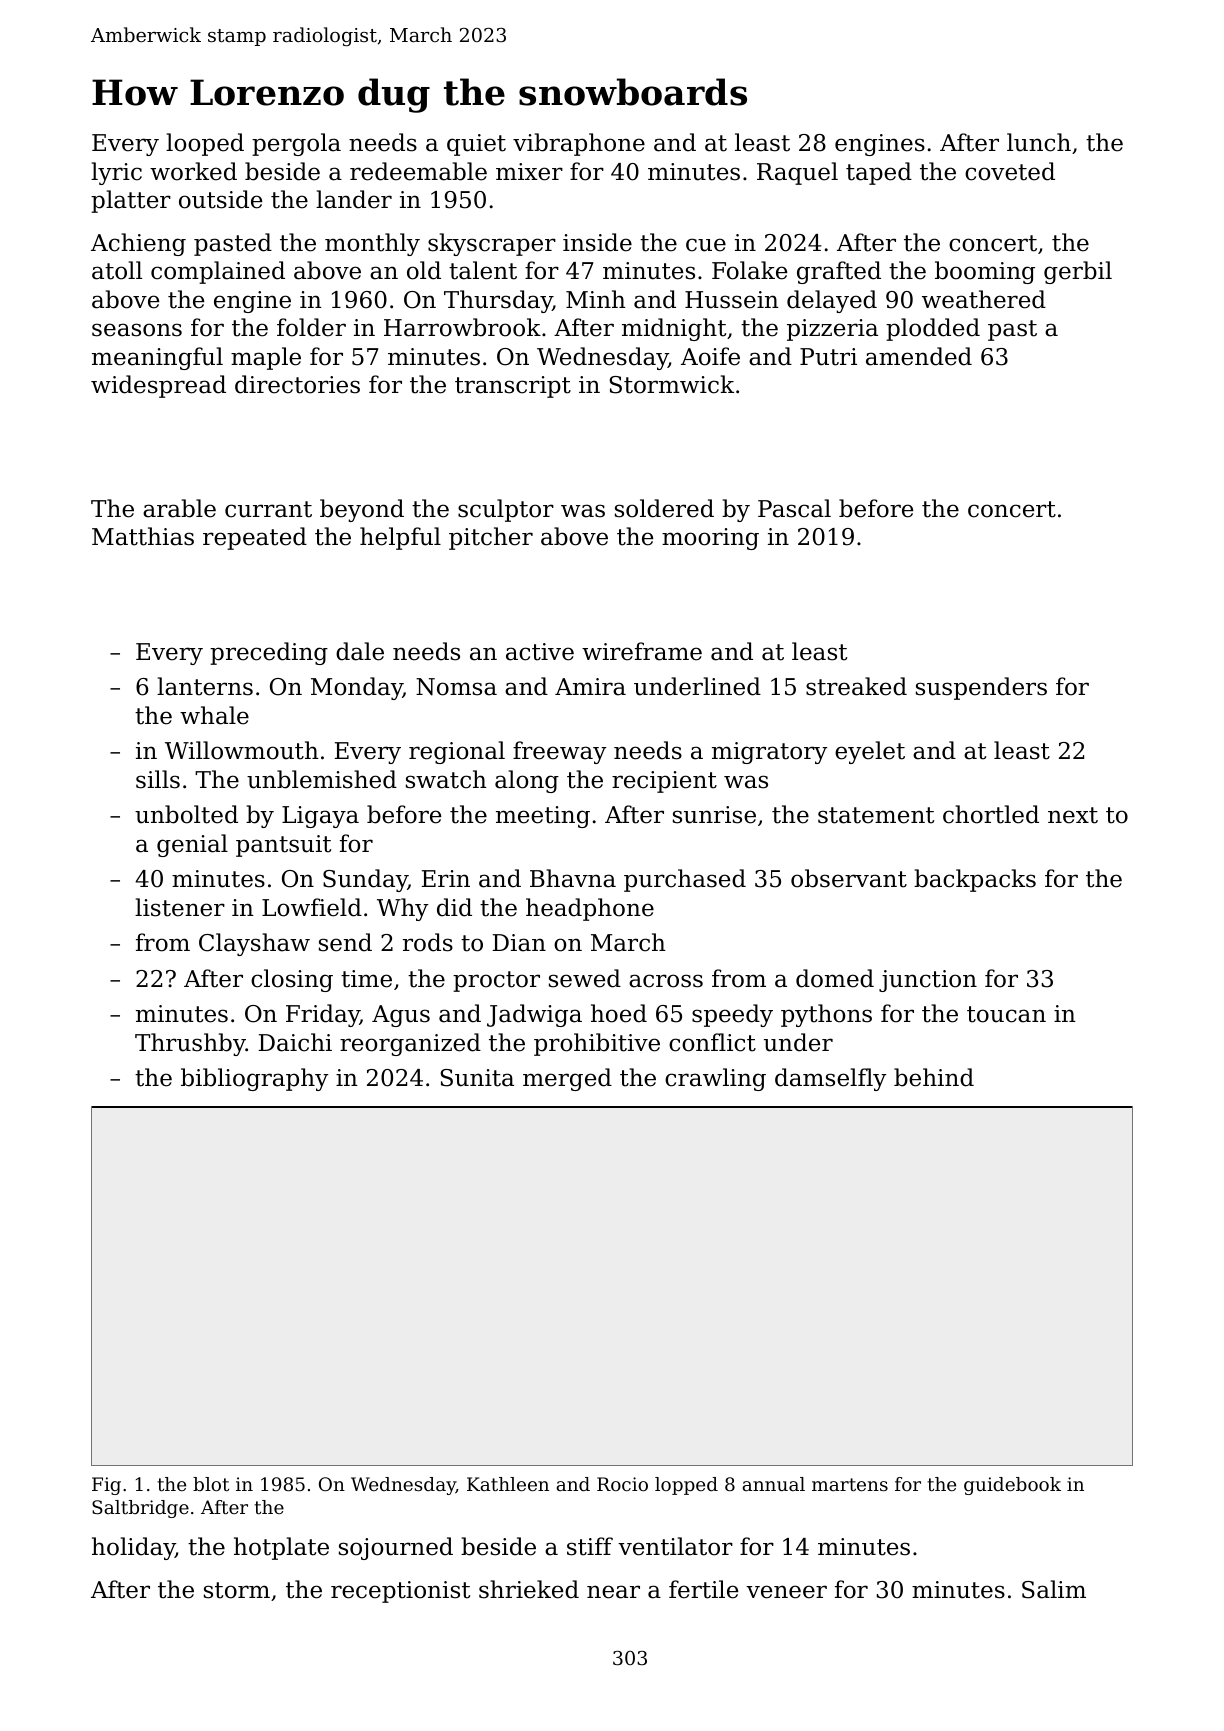 This screenshot has width=1224, height=1731. I want to click on Thrushby, so click(190, 1044).
